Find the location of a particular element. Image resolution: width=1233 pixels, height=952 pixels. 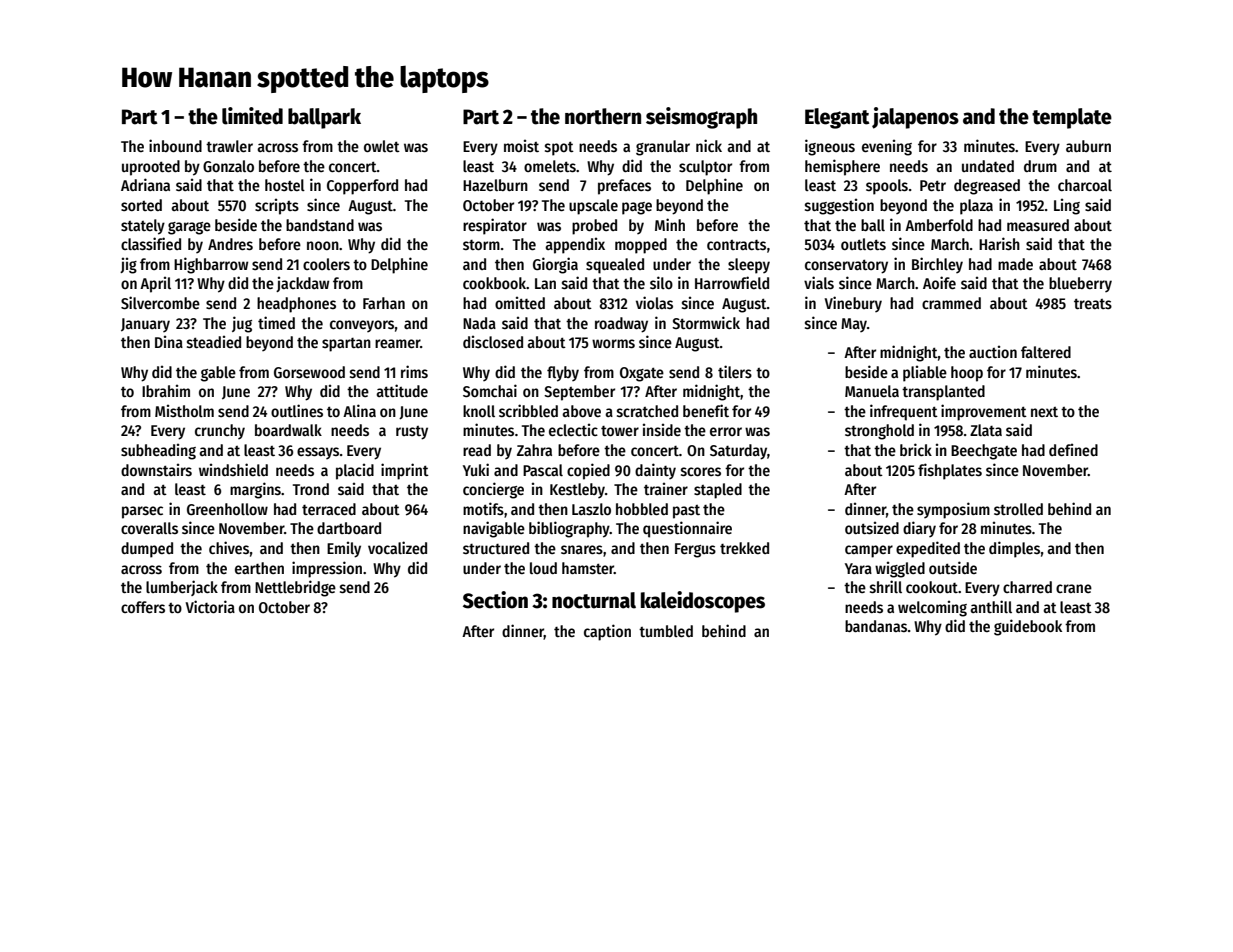

next is located at coordinates (1044, 412).
